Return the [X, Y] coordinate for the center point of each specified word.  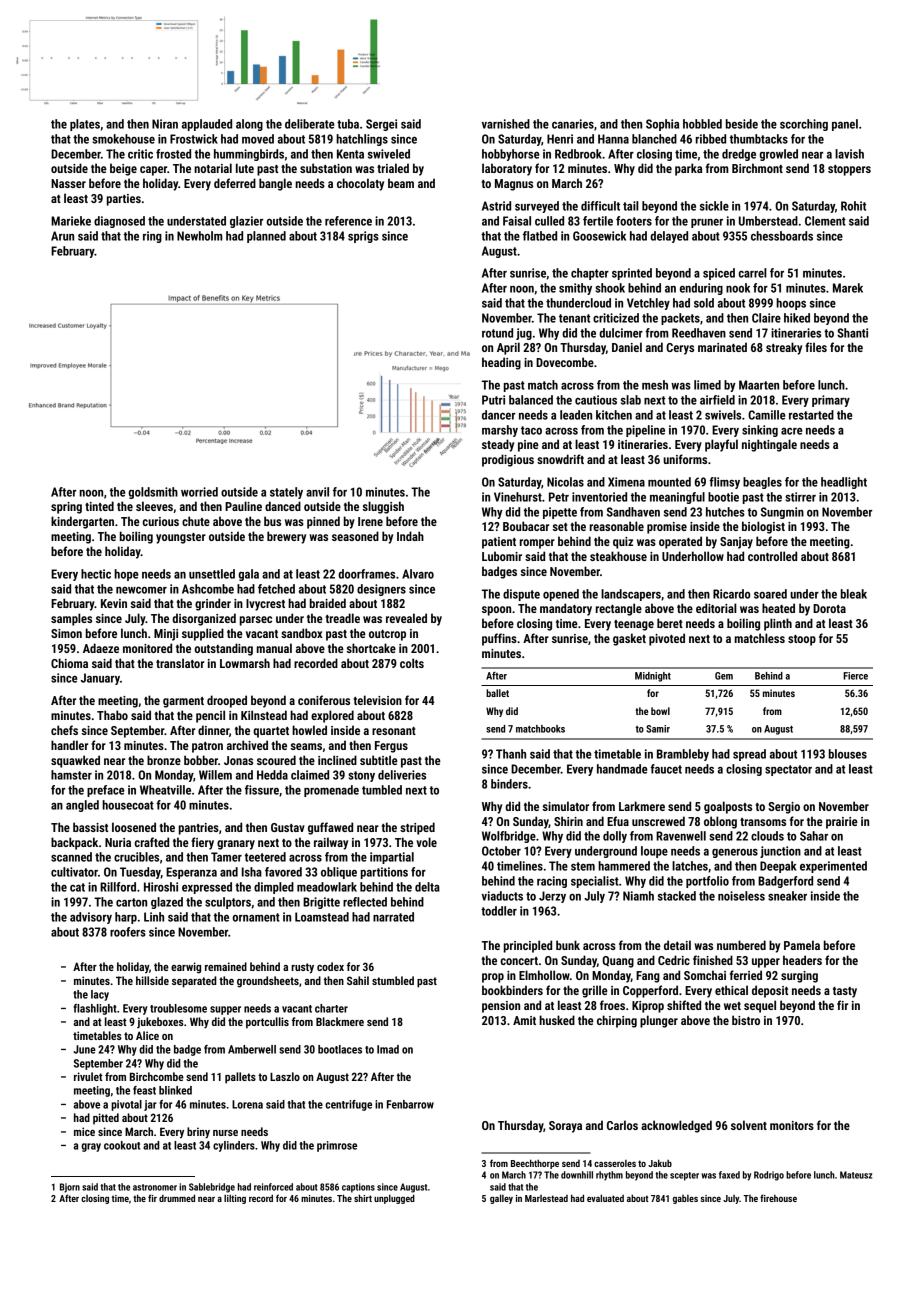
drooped [227, 701]
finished [713, 960]
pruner [707, 223]
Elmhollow [544, 975]
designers [381, 590]
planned [266, 237]
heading [501, 363]
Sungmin [782, 513]
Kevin [114, 603]
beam [401, 183]
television [377, 700]
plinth [778, 624]
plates [85, 125]
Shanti [852, 333]
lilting [235, 1199]
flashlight [95, 1009]
